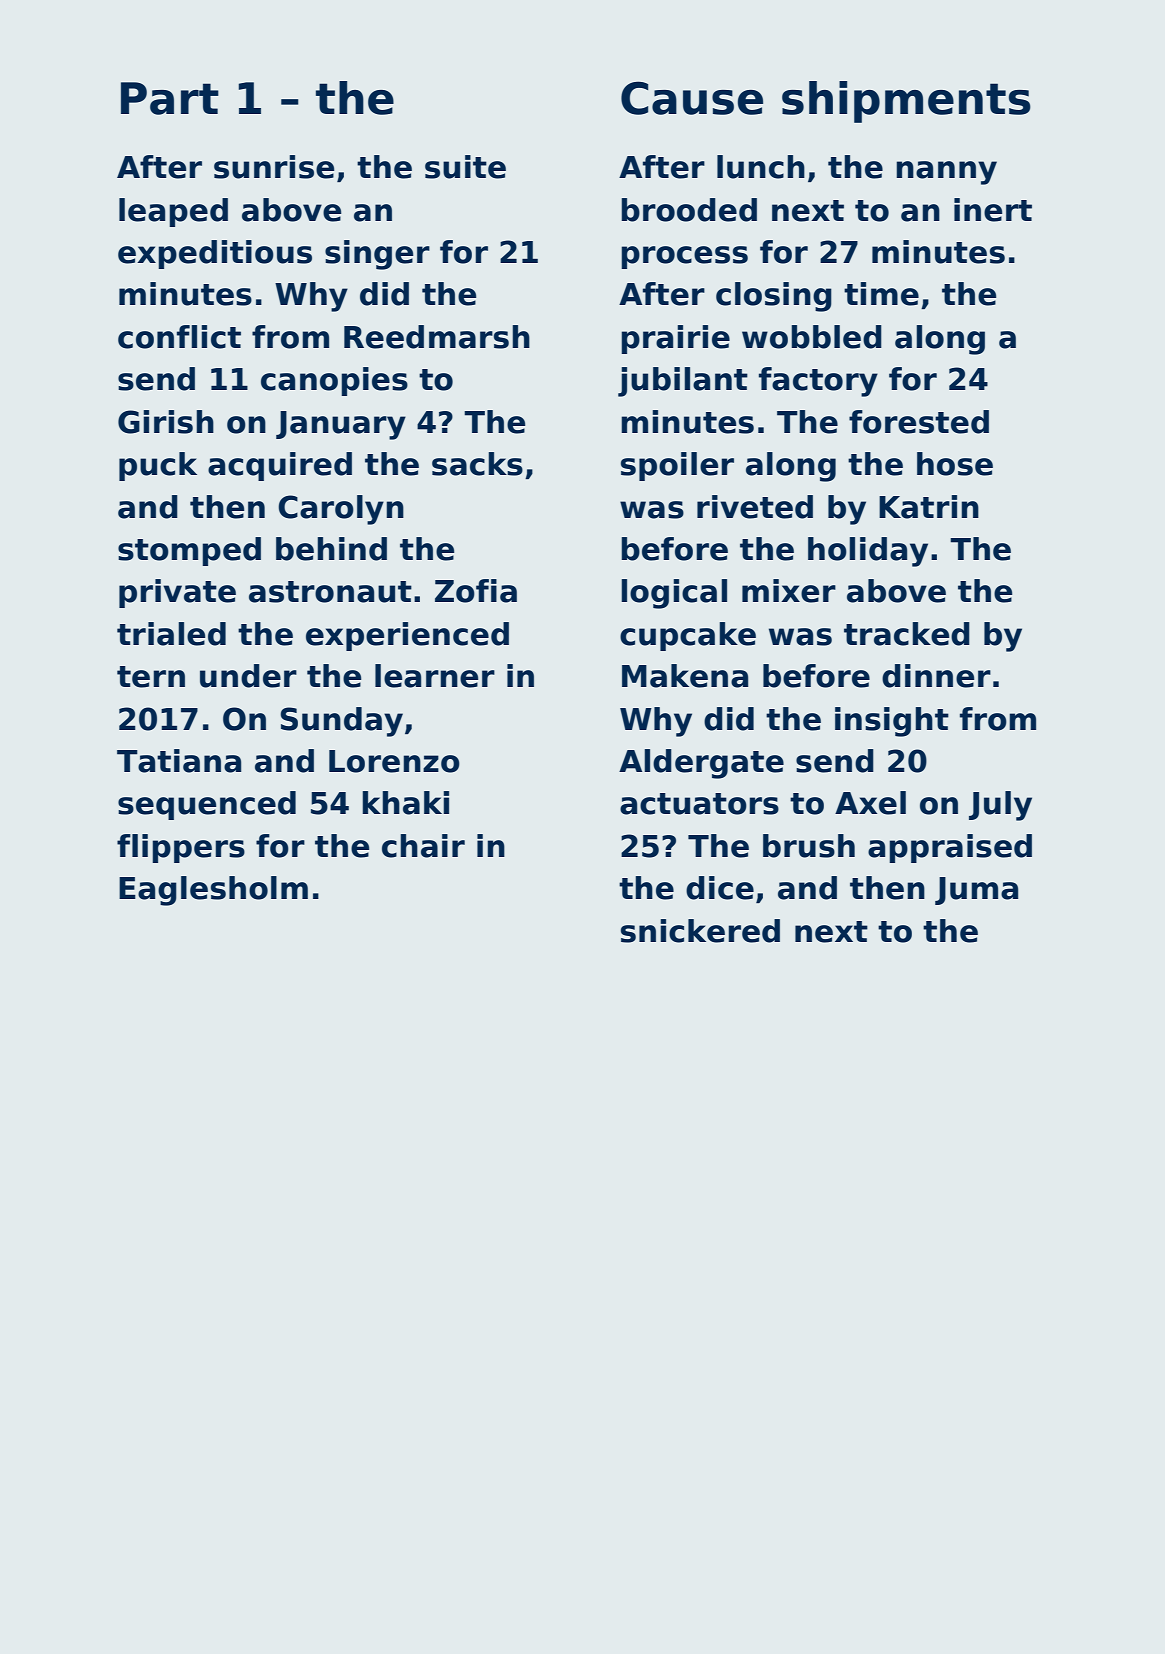  I want to click on process, so click(684, 257).
